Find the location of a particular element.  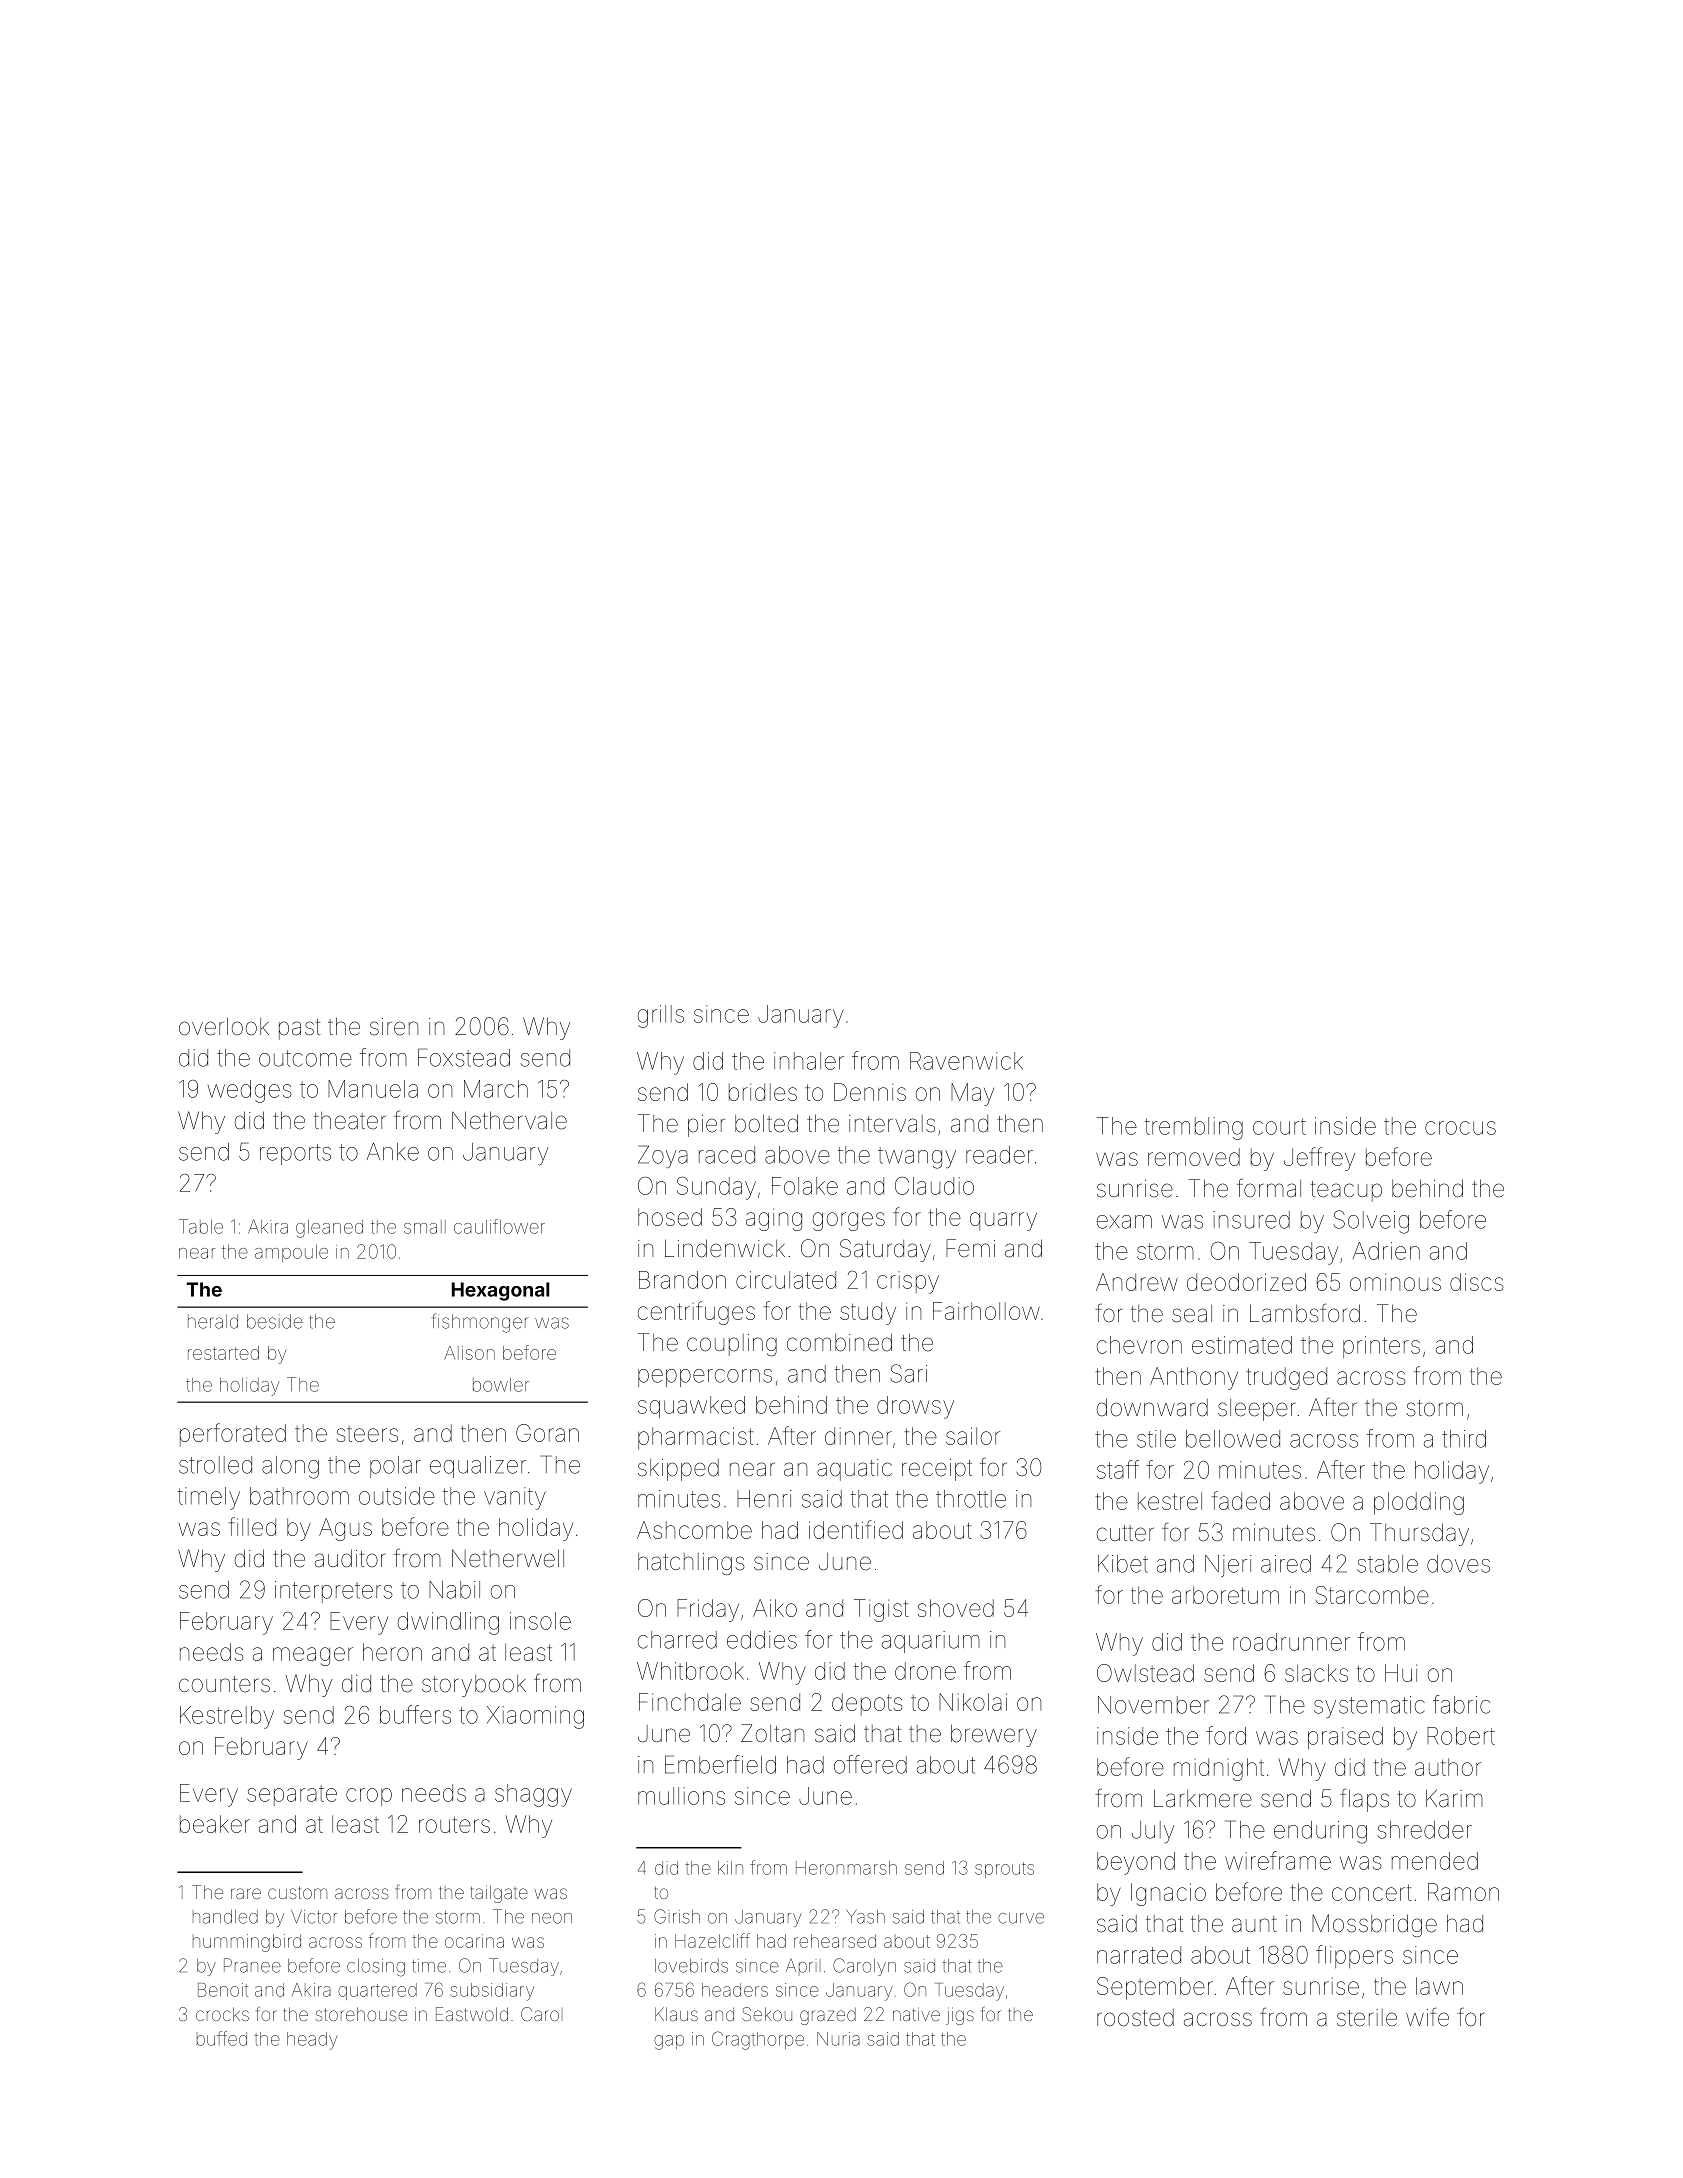

Ravenwick is located at coordinates (966, 1061).
